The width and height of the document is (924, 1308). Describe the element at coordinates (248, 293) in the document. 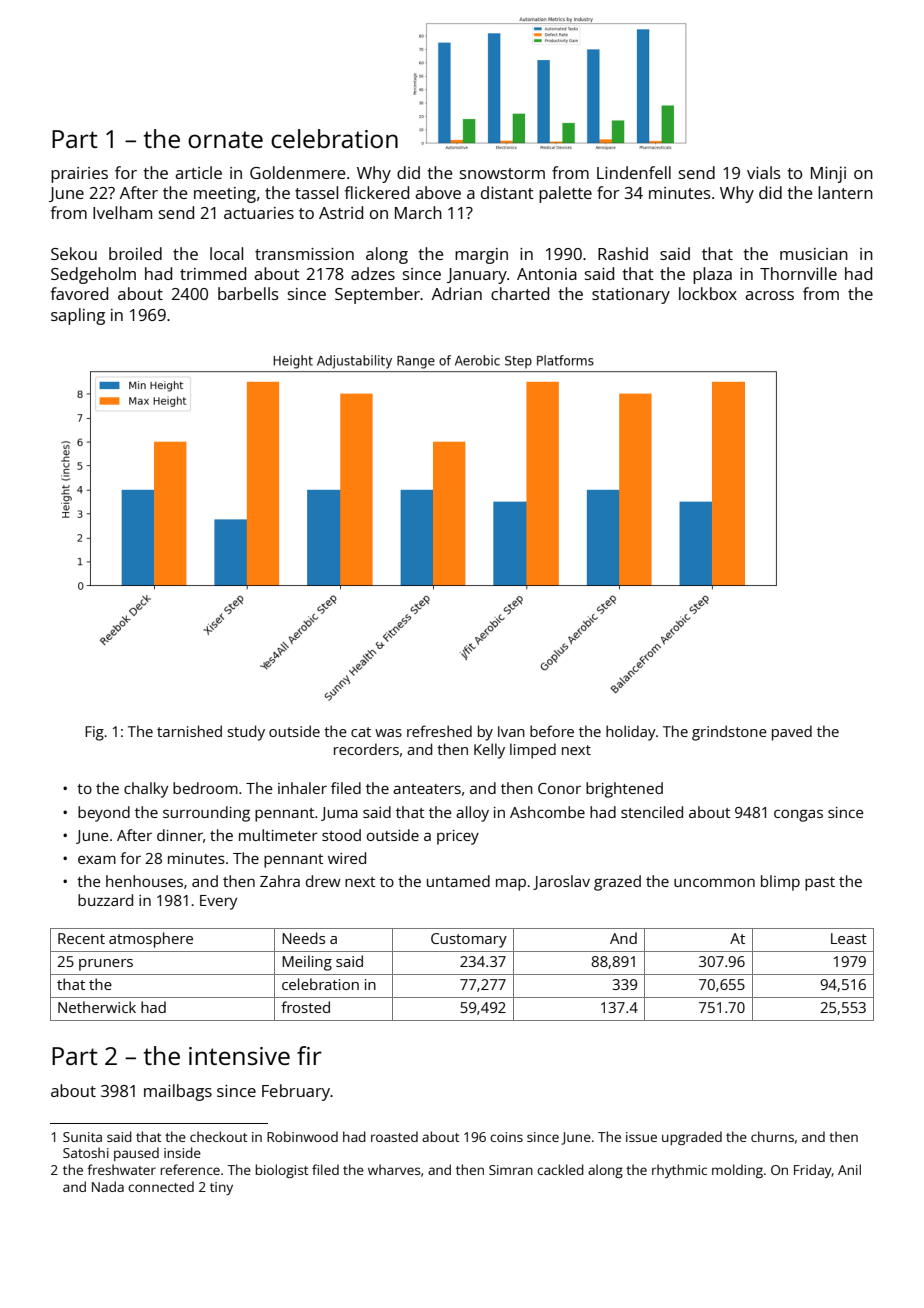

I see `barbells` at that location.
